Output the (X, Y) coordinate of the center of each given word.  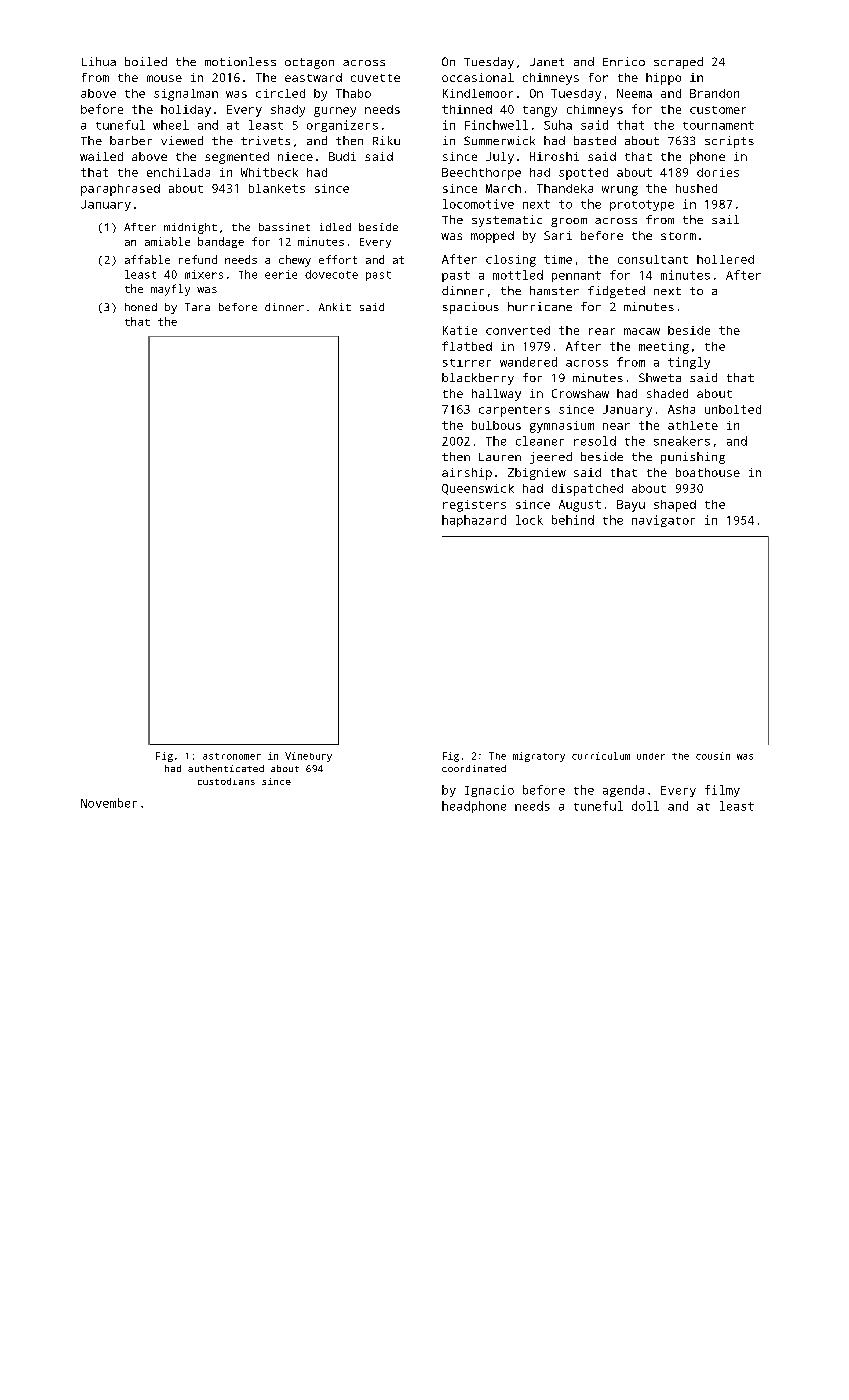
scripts (729, 142)
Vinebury (308, 757)
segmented (237, 158)
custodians (226, 781)
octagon (309, 63)
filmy (722, 791)
